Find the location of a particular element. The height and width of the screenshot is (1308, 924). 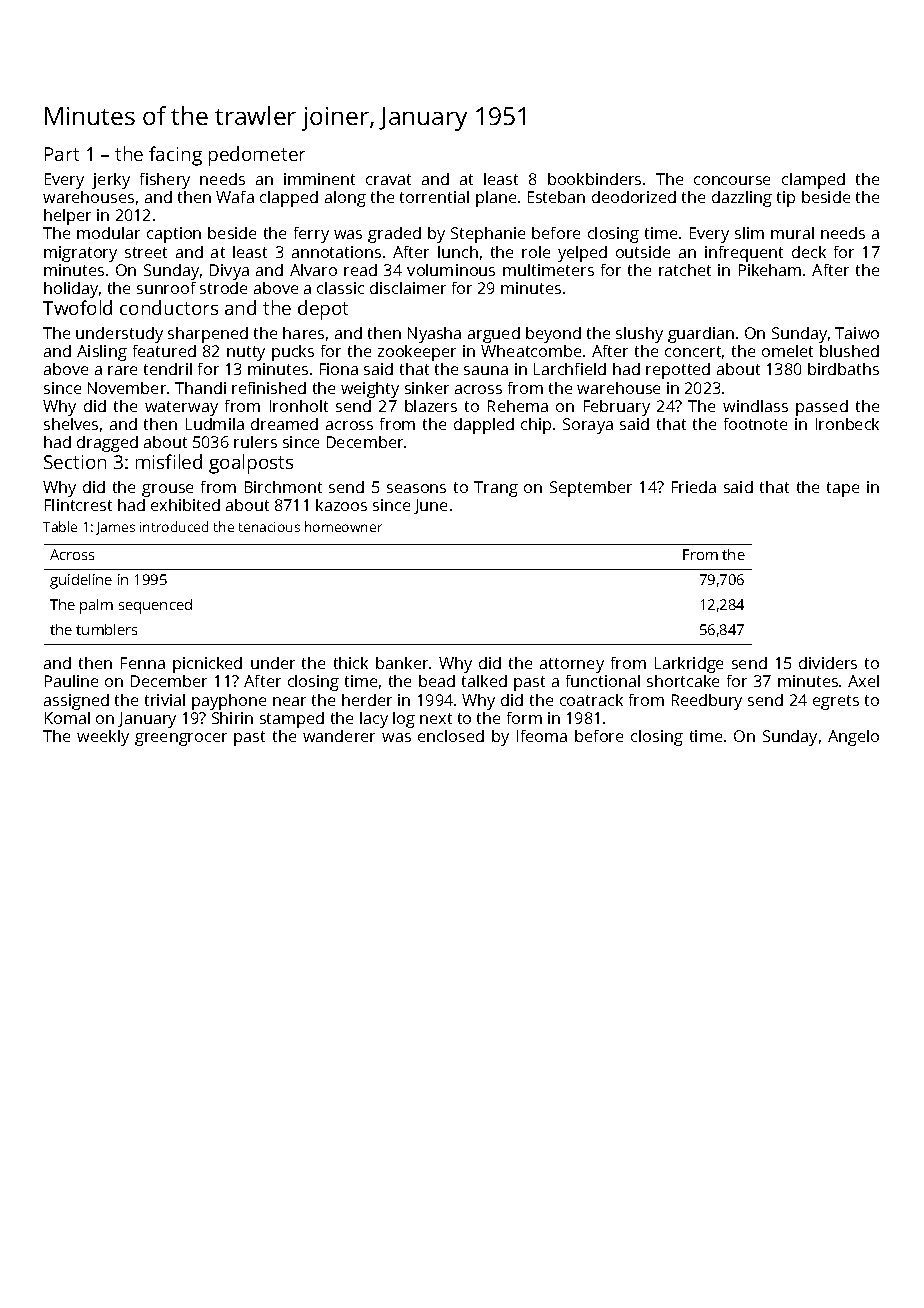

Part is located at coordinates (62, 154).
